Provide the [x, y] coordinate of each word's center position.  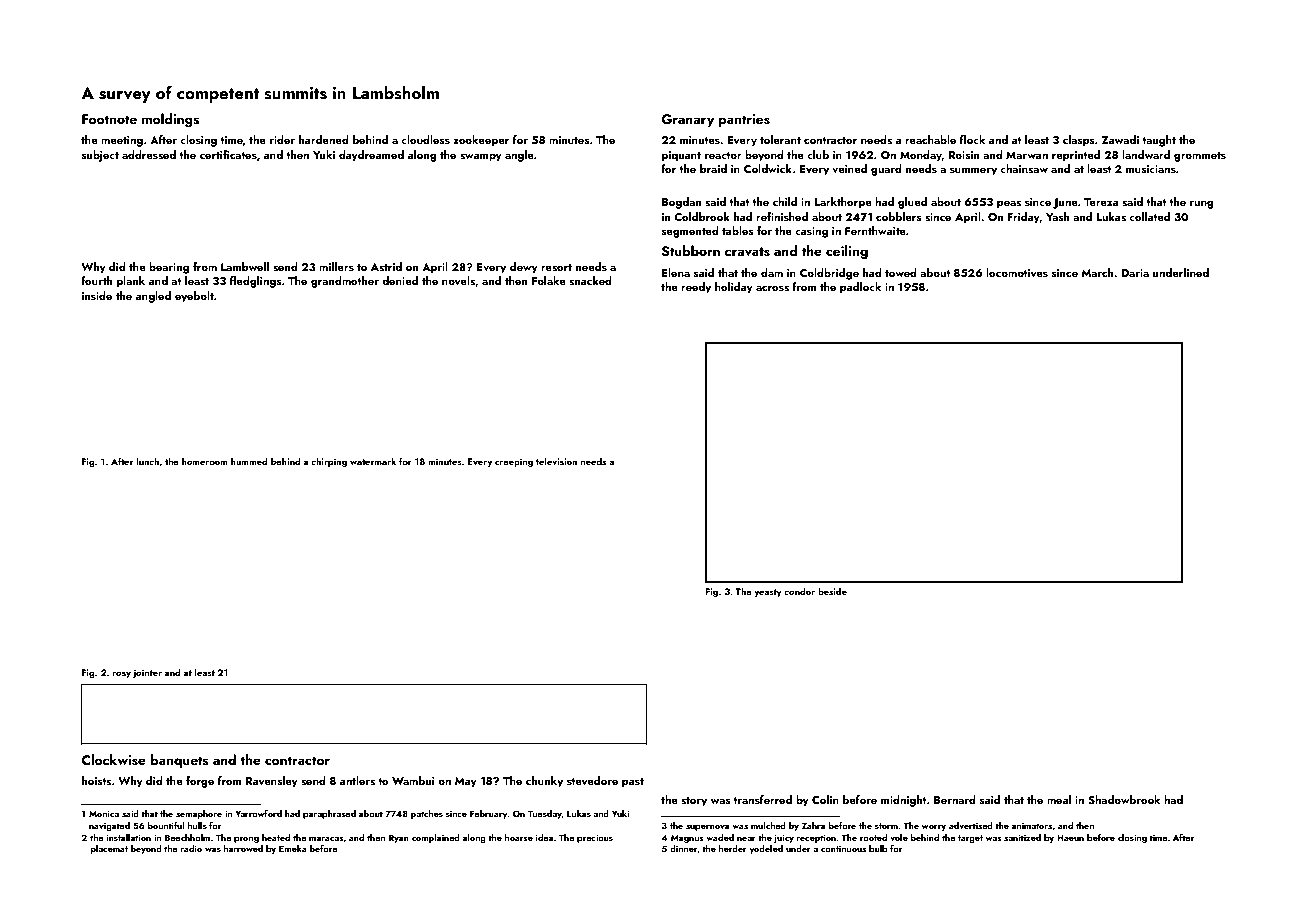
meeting [122, 141]
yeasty [768, 593]
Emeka [293, 848]
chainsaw [1024, 168]
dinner [684, 849]
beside [832, 591]
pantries [744, 120]
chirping [329, 462]
